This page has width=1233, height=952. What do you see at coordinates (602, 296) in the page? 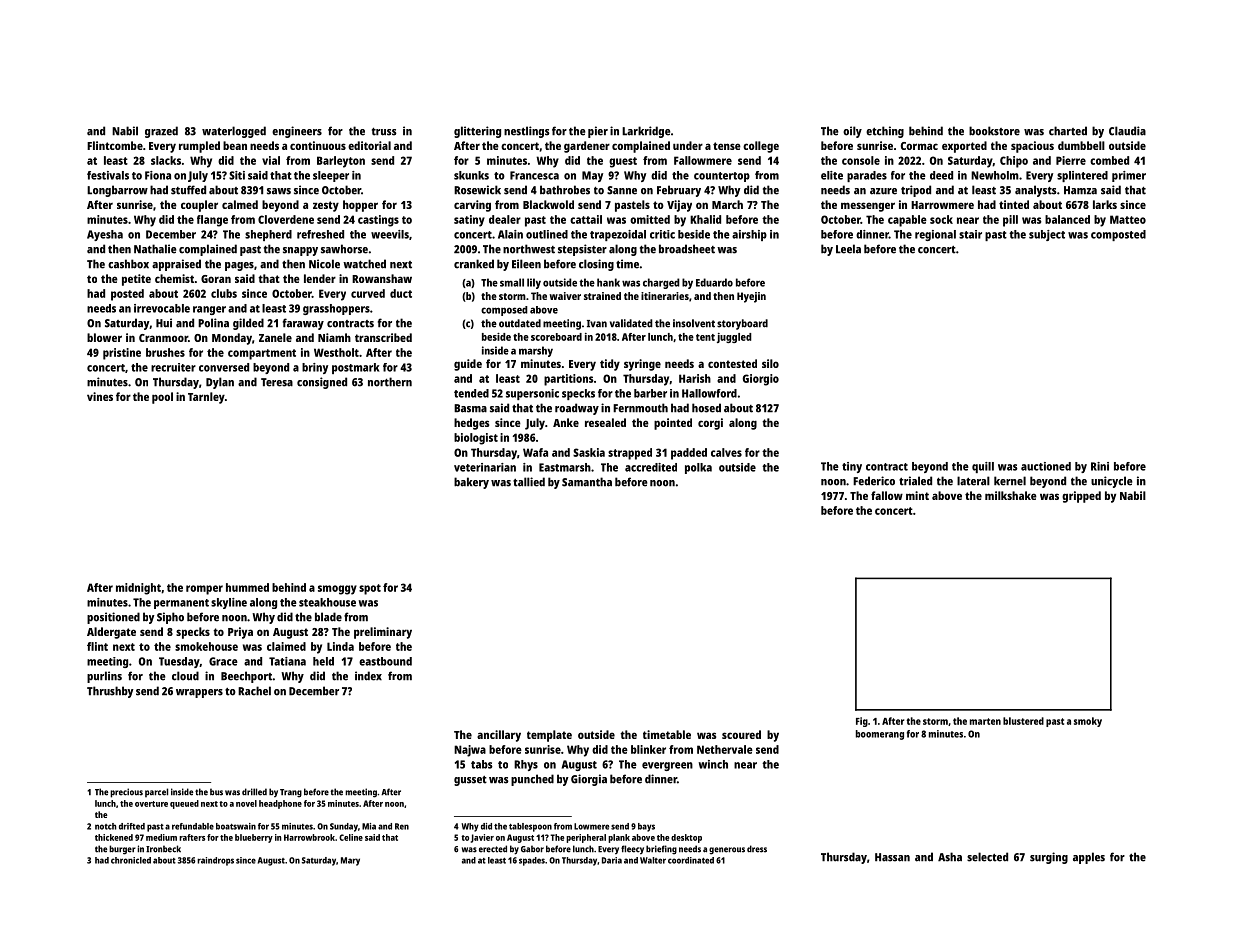
I see `strained` at bounding box center [602, 296].
